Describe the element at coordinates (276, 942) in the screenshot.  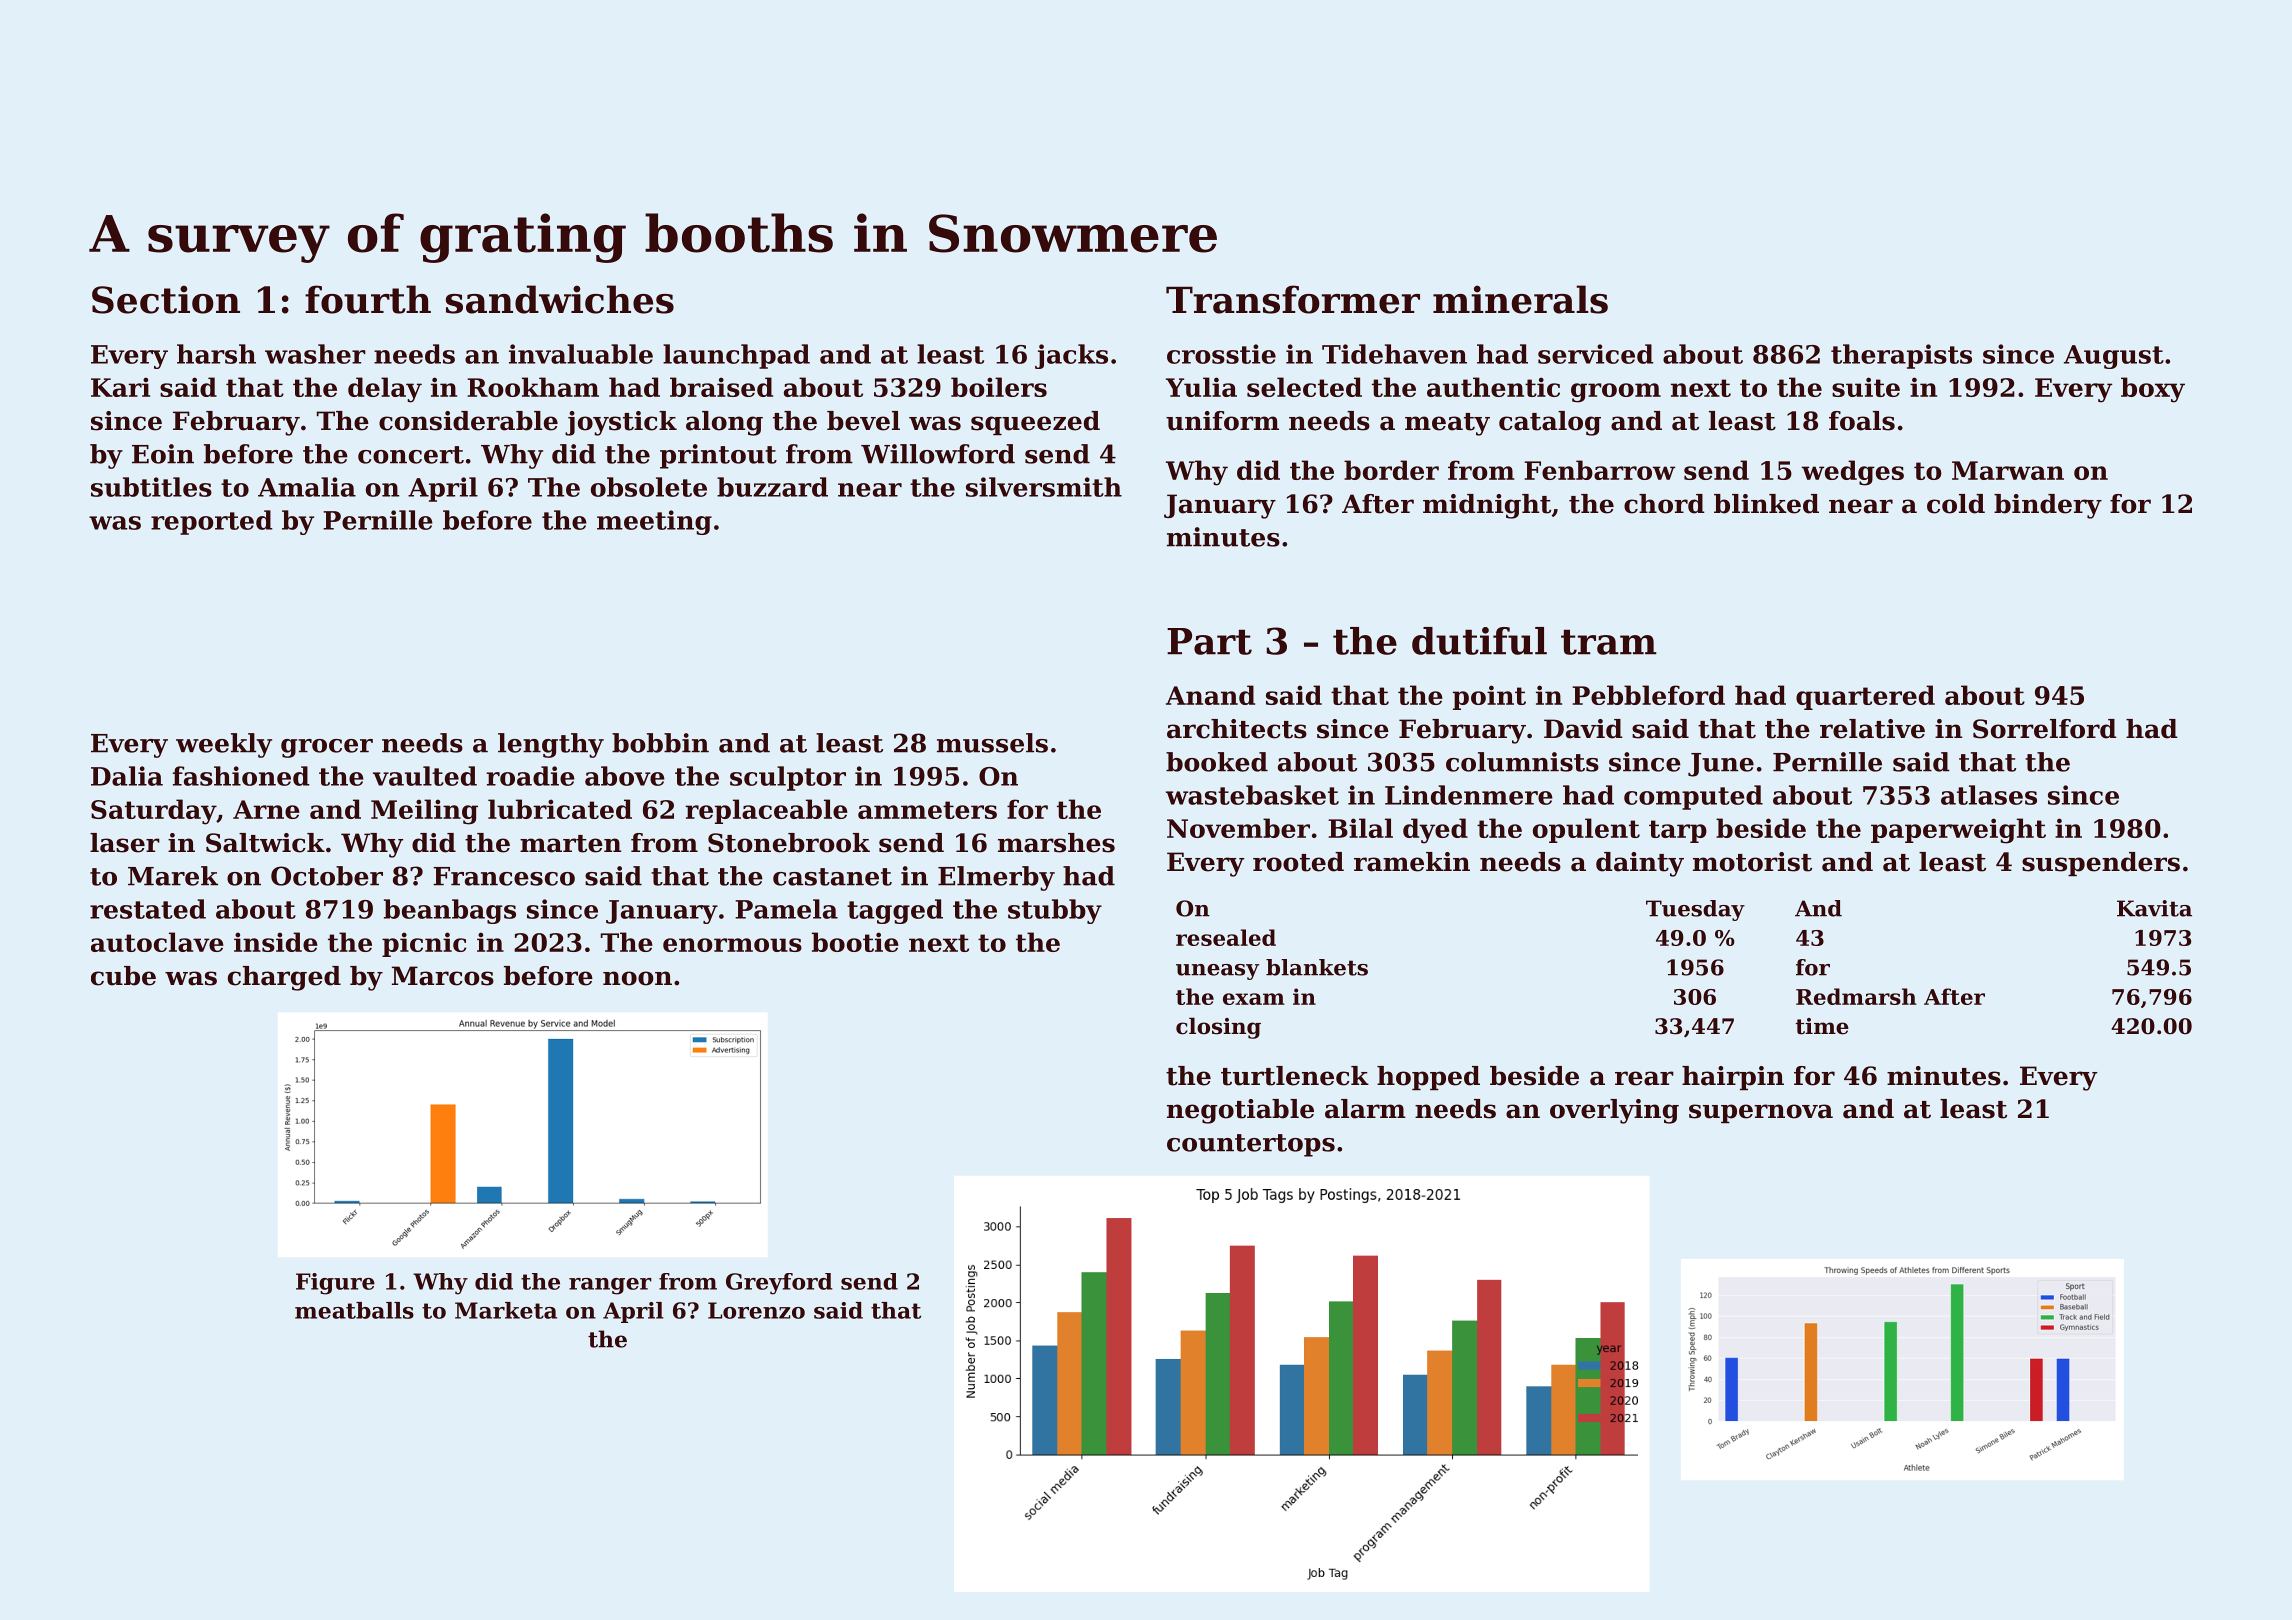
I see `inside` at that location.
